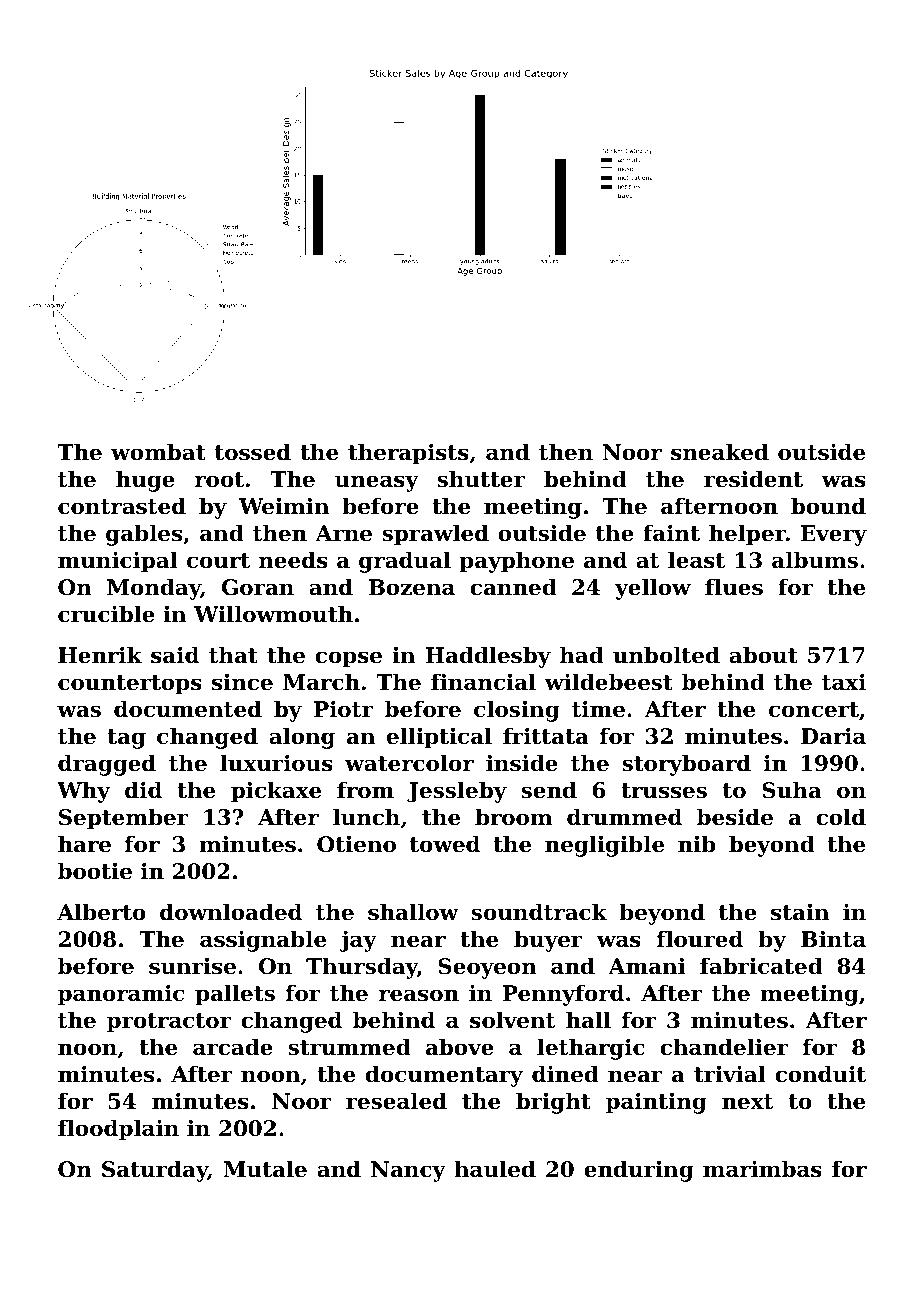 This screenshot has height=1311, width=924. I want to click on unbolted, so click(666, 655).
